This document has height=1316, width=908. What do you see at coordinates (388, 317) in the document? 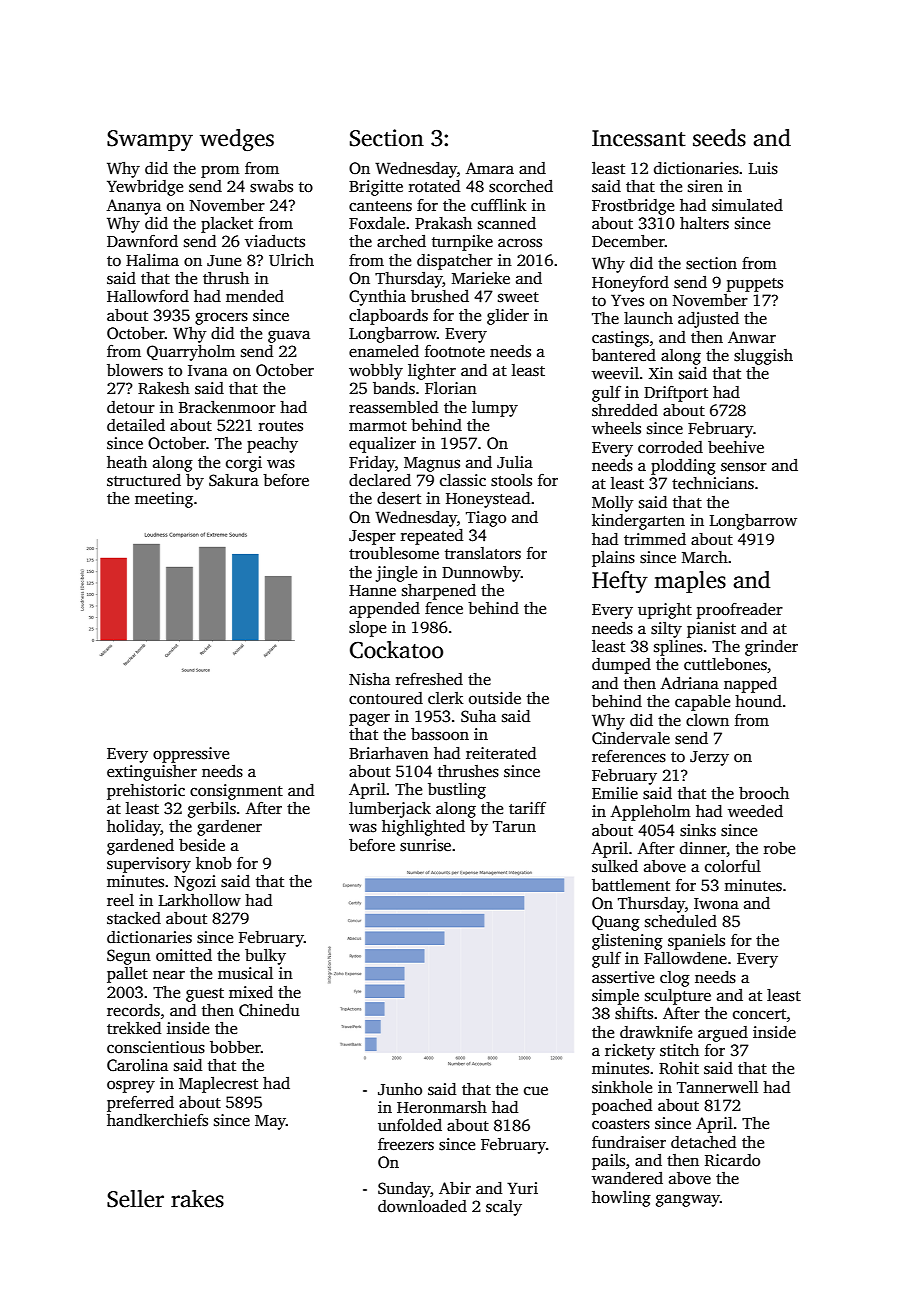
I see `clapboards` at bounding box center [388, 317].
